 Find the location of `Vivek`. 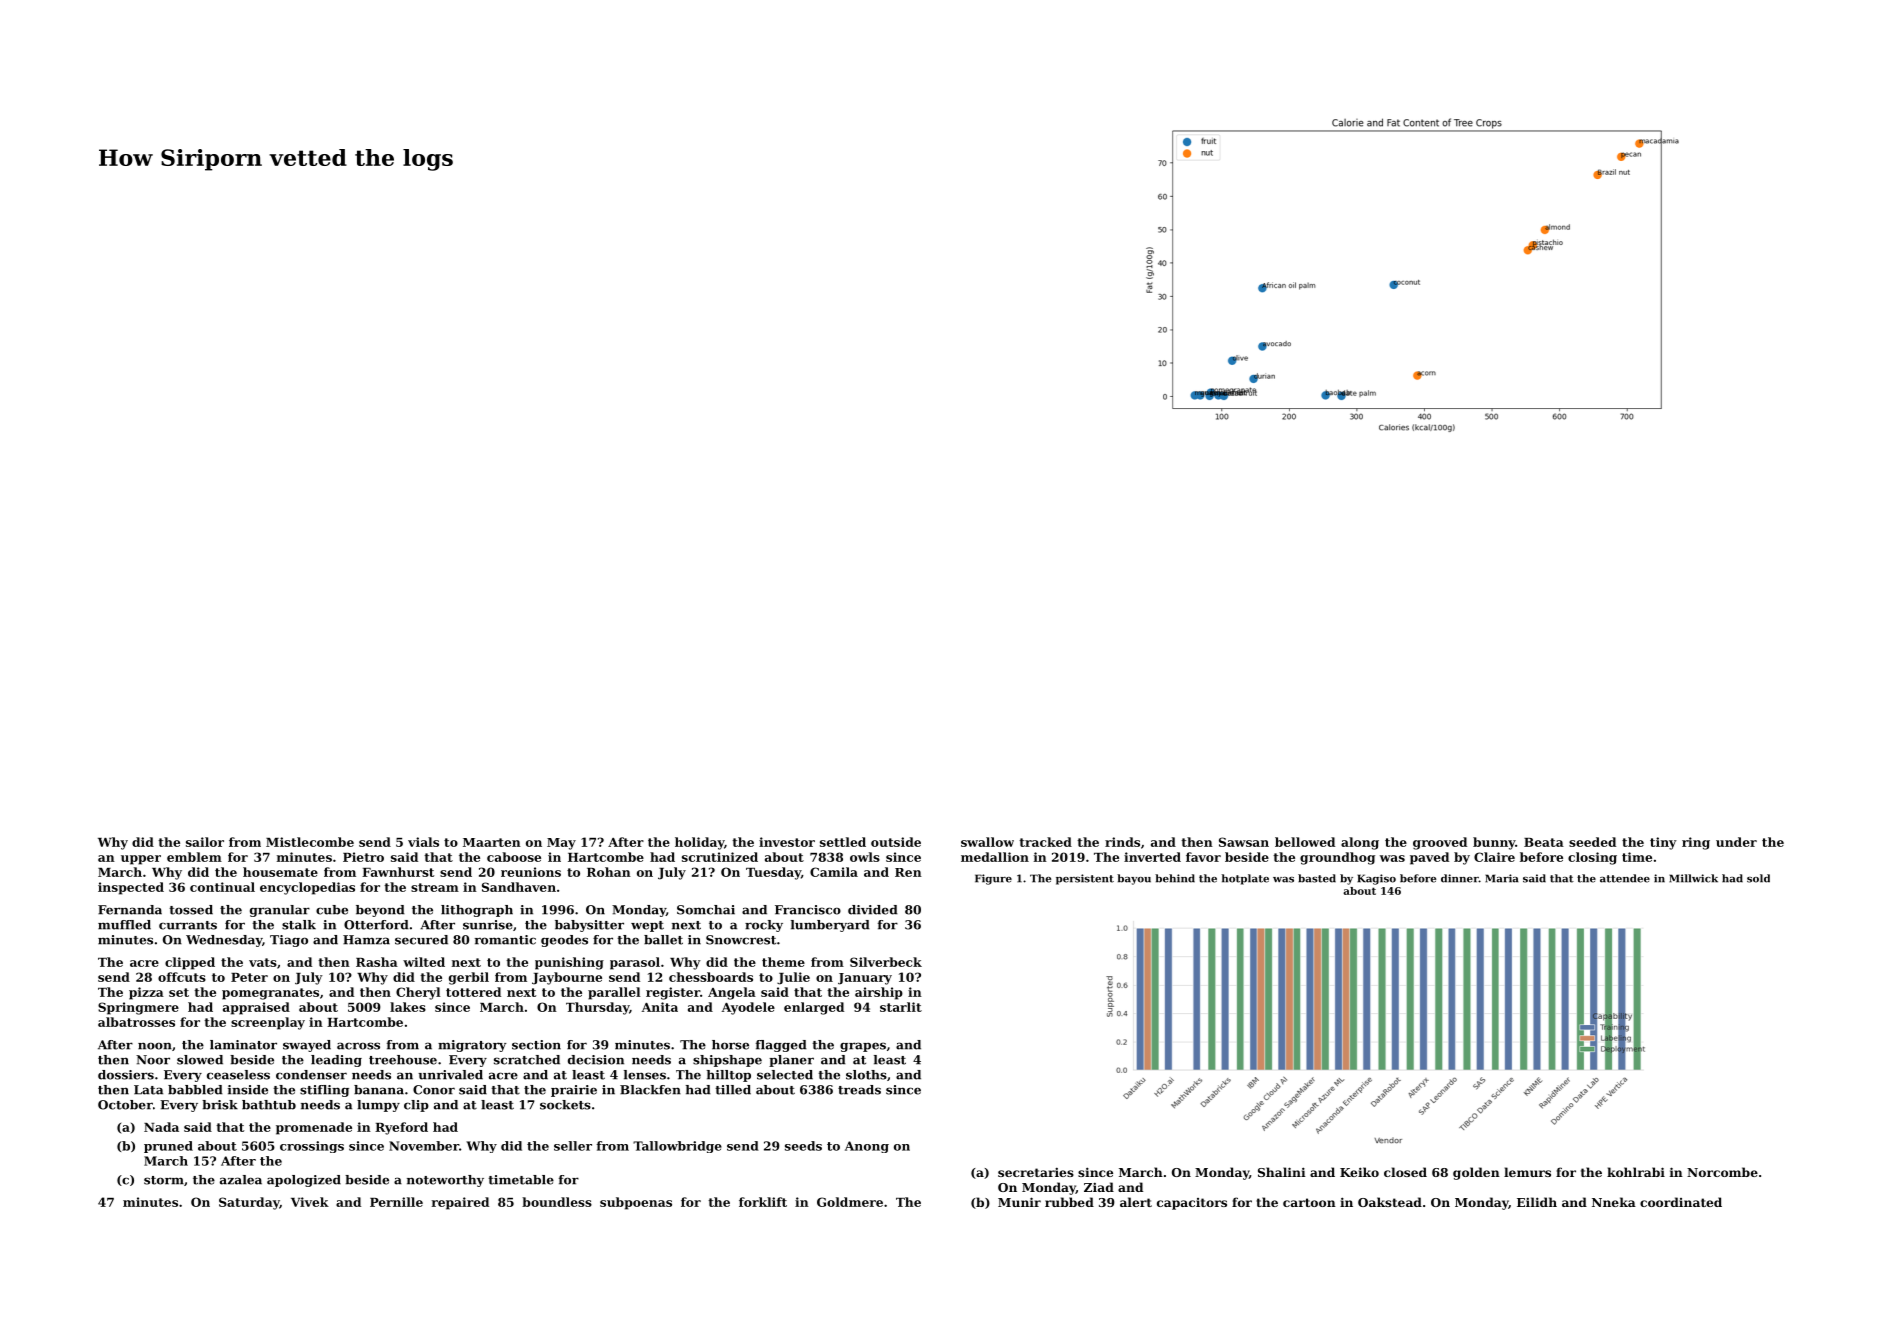

Vivek is located at coordinates (310, 1202).
